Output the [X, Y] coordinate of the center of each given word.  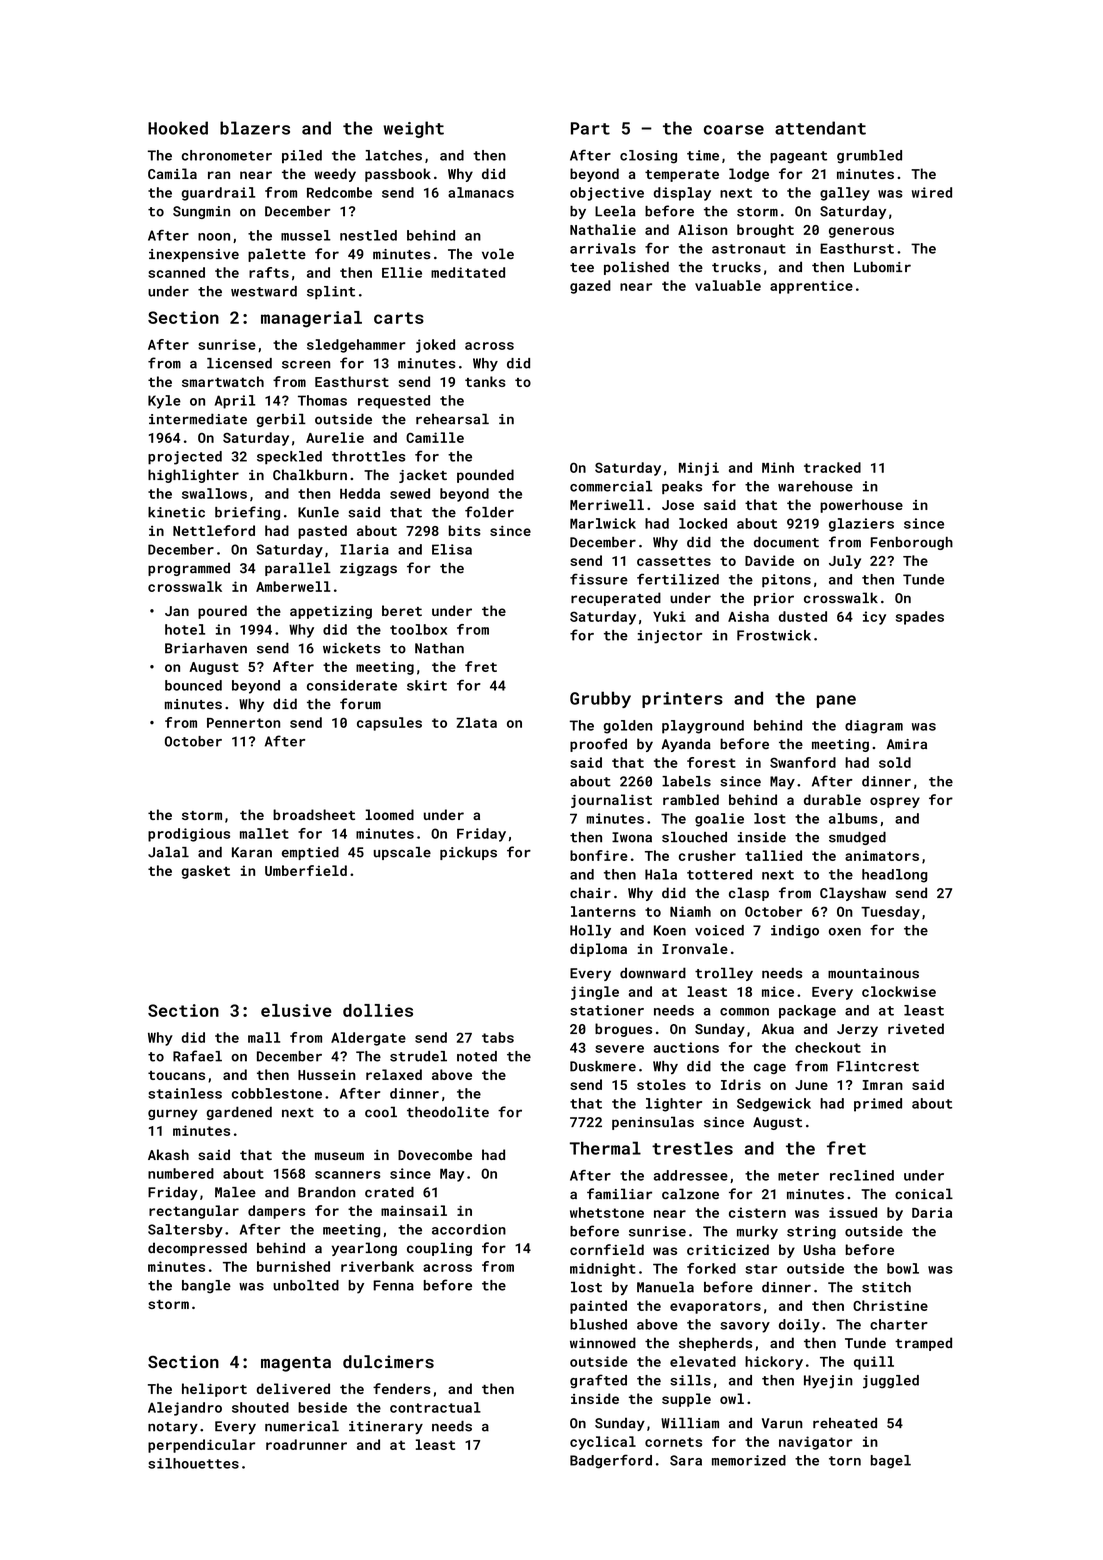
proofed [598, 745]
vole [498, 253]
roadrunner [306, 1444]
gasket [206, 872]
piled [302, 156]
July [845, 562]
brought [765, 231]
